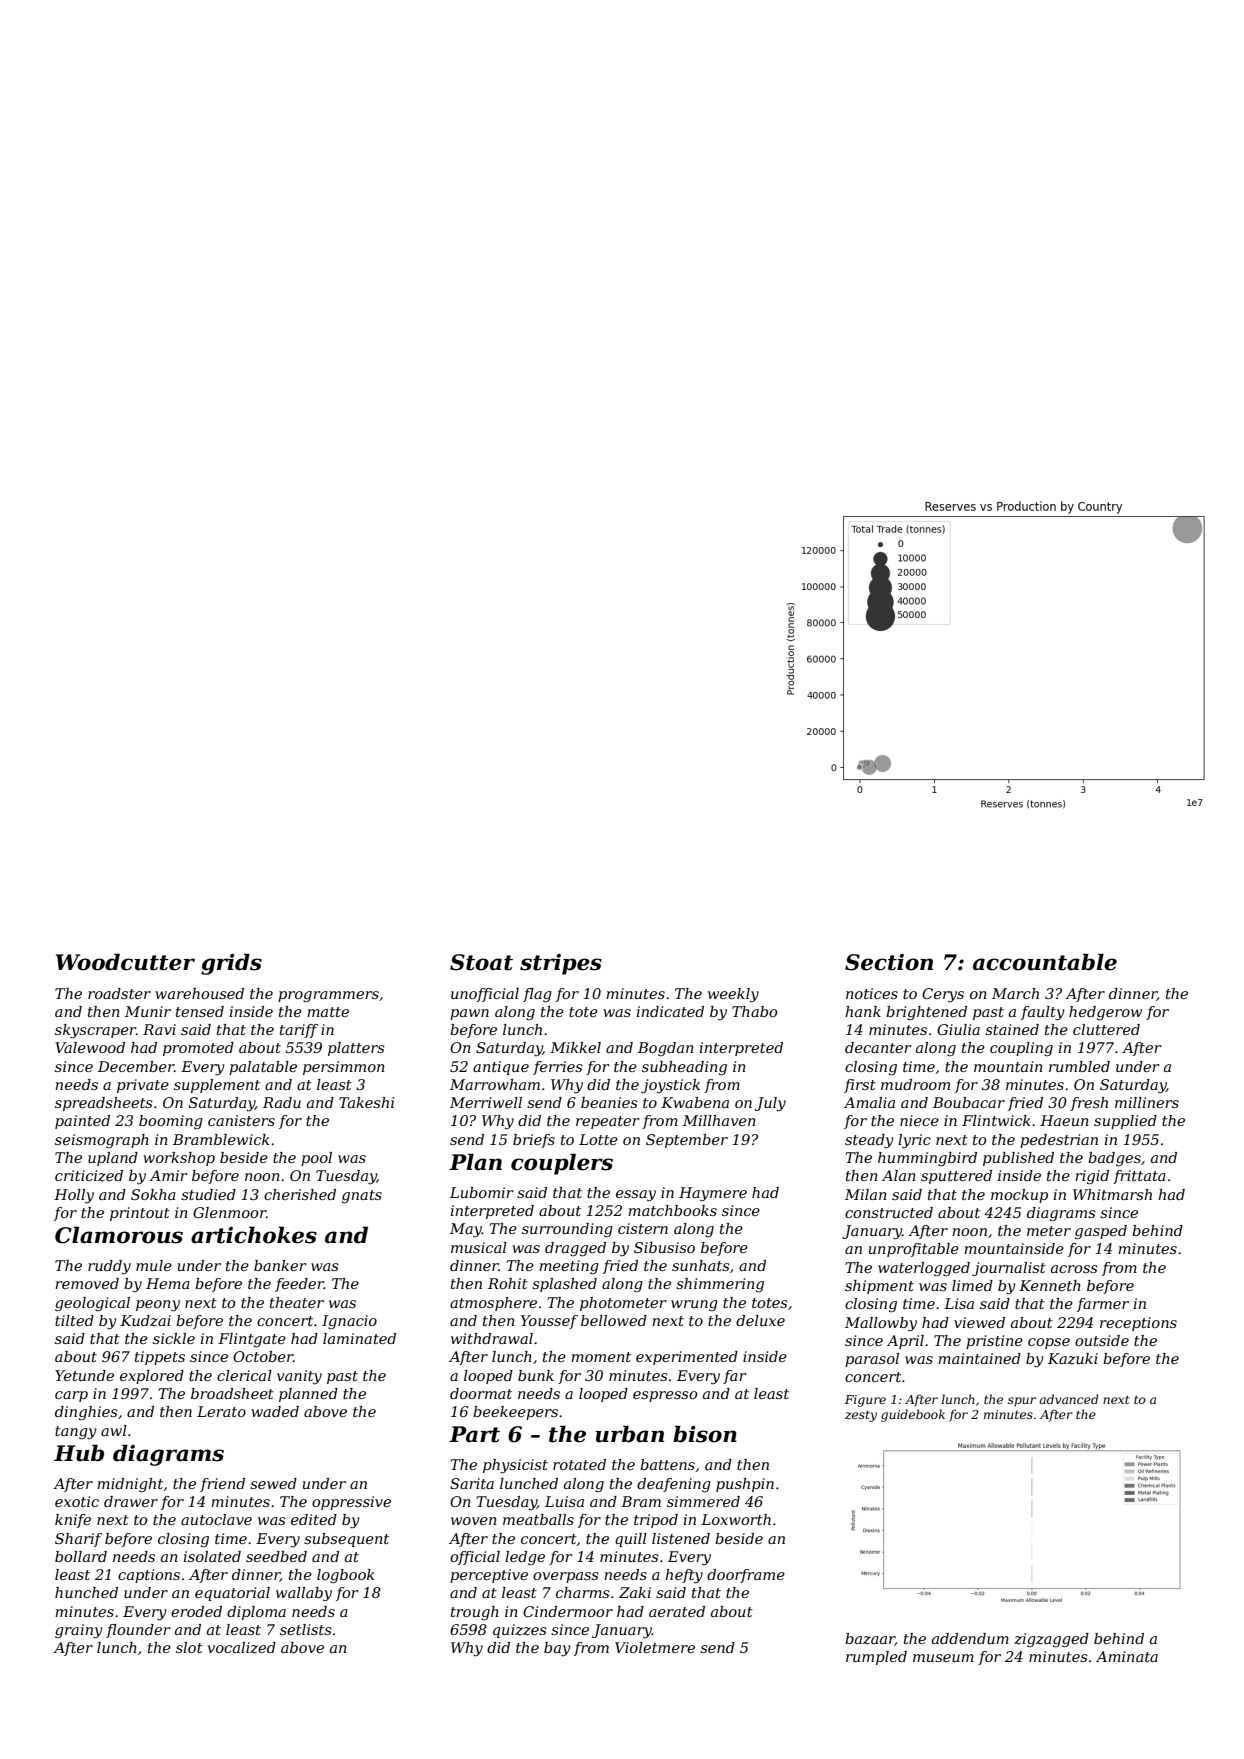  What do you see at coordinates (534, 1141) in the document?
I see `briefs` at bounding box center [534, 1141].
